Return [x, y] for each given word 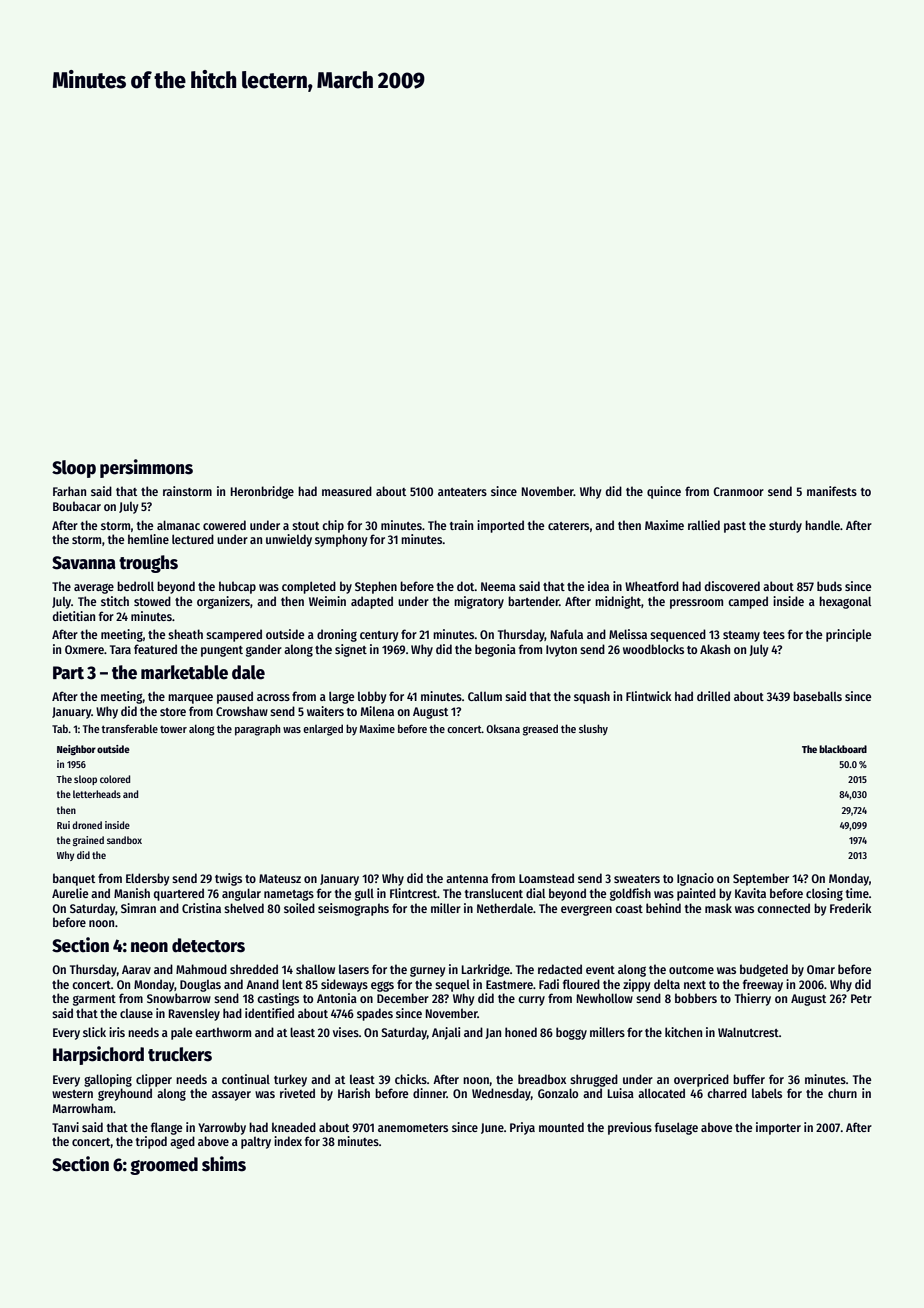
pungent [222, 651]
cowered [224, 525]
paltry [256, 1143]
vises [346, 1032]
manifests [832, 491]
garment [94, 1000]
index [288, 1141]
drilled [713, 696]
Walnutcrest [748, 1032]
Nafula [567, 634]
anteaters [462, 492]
